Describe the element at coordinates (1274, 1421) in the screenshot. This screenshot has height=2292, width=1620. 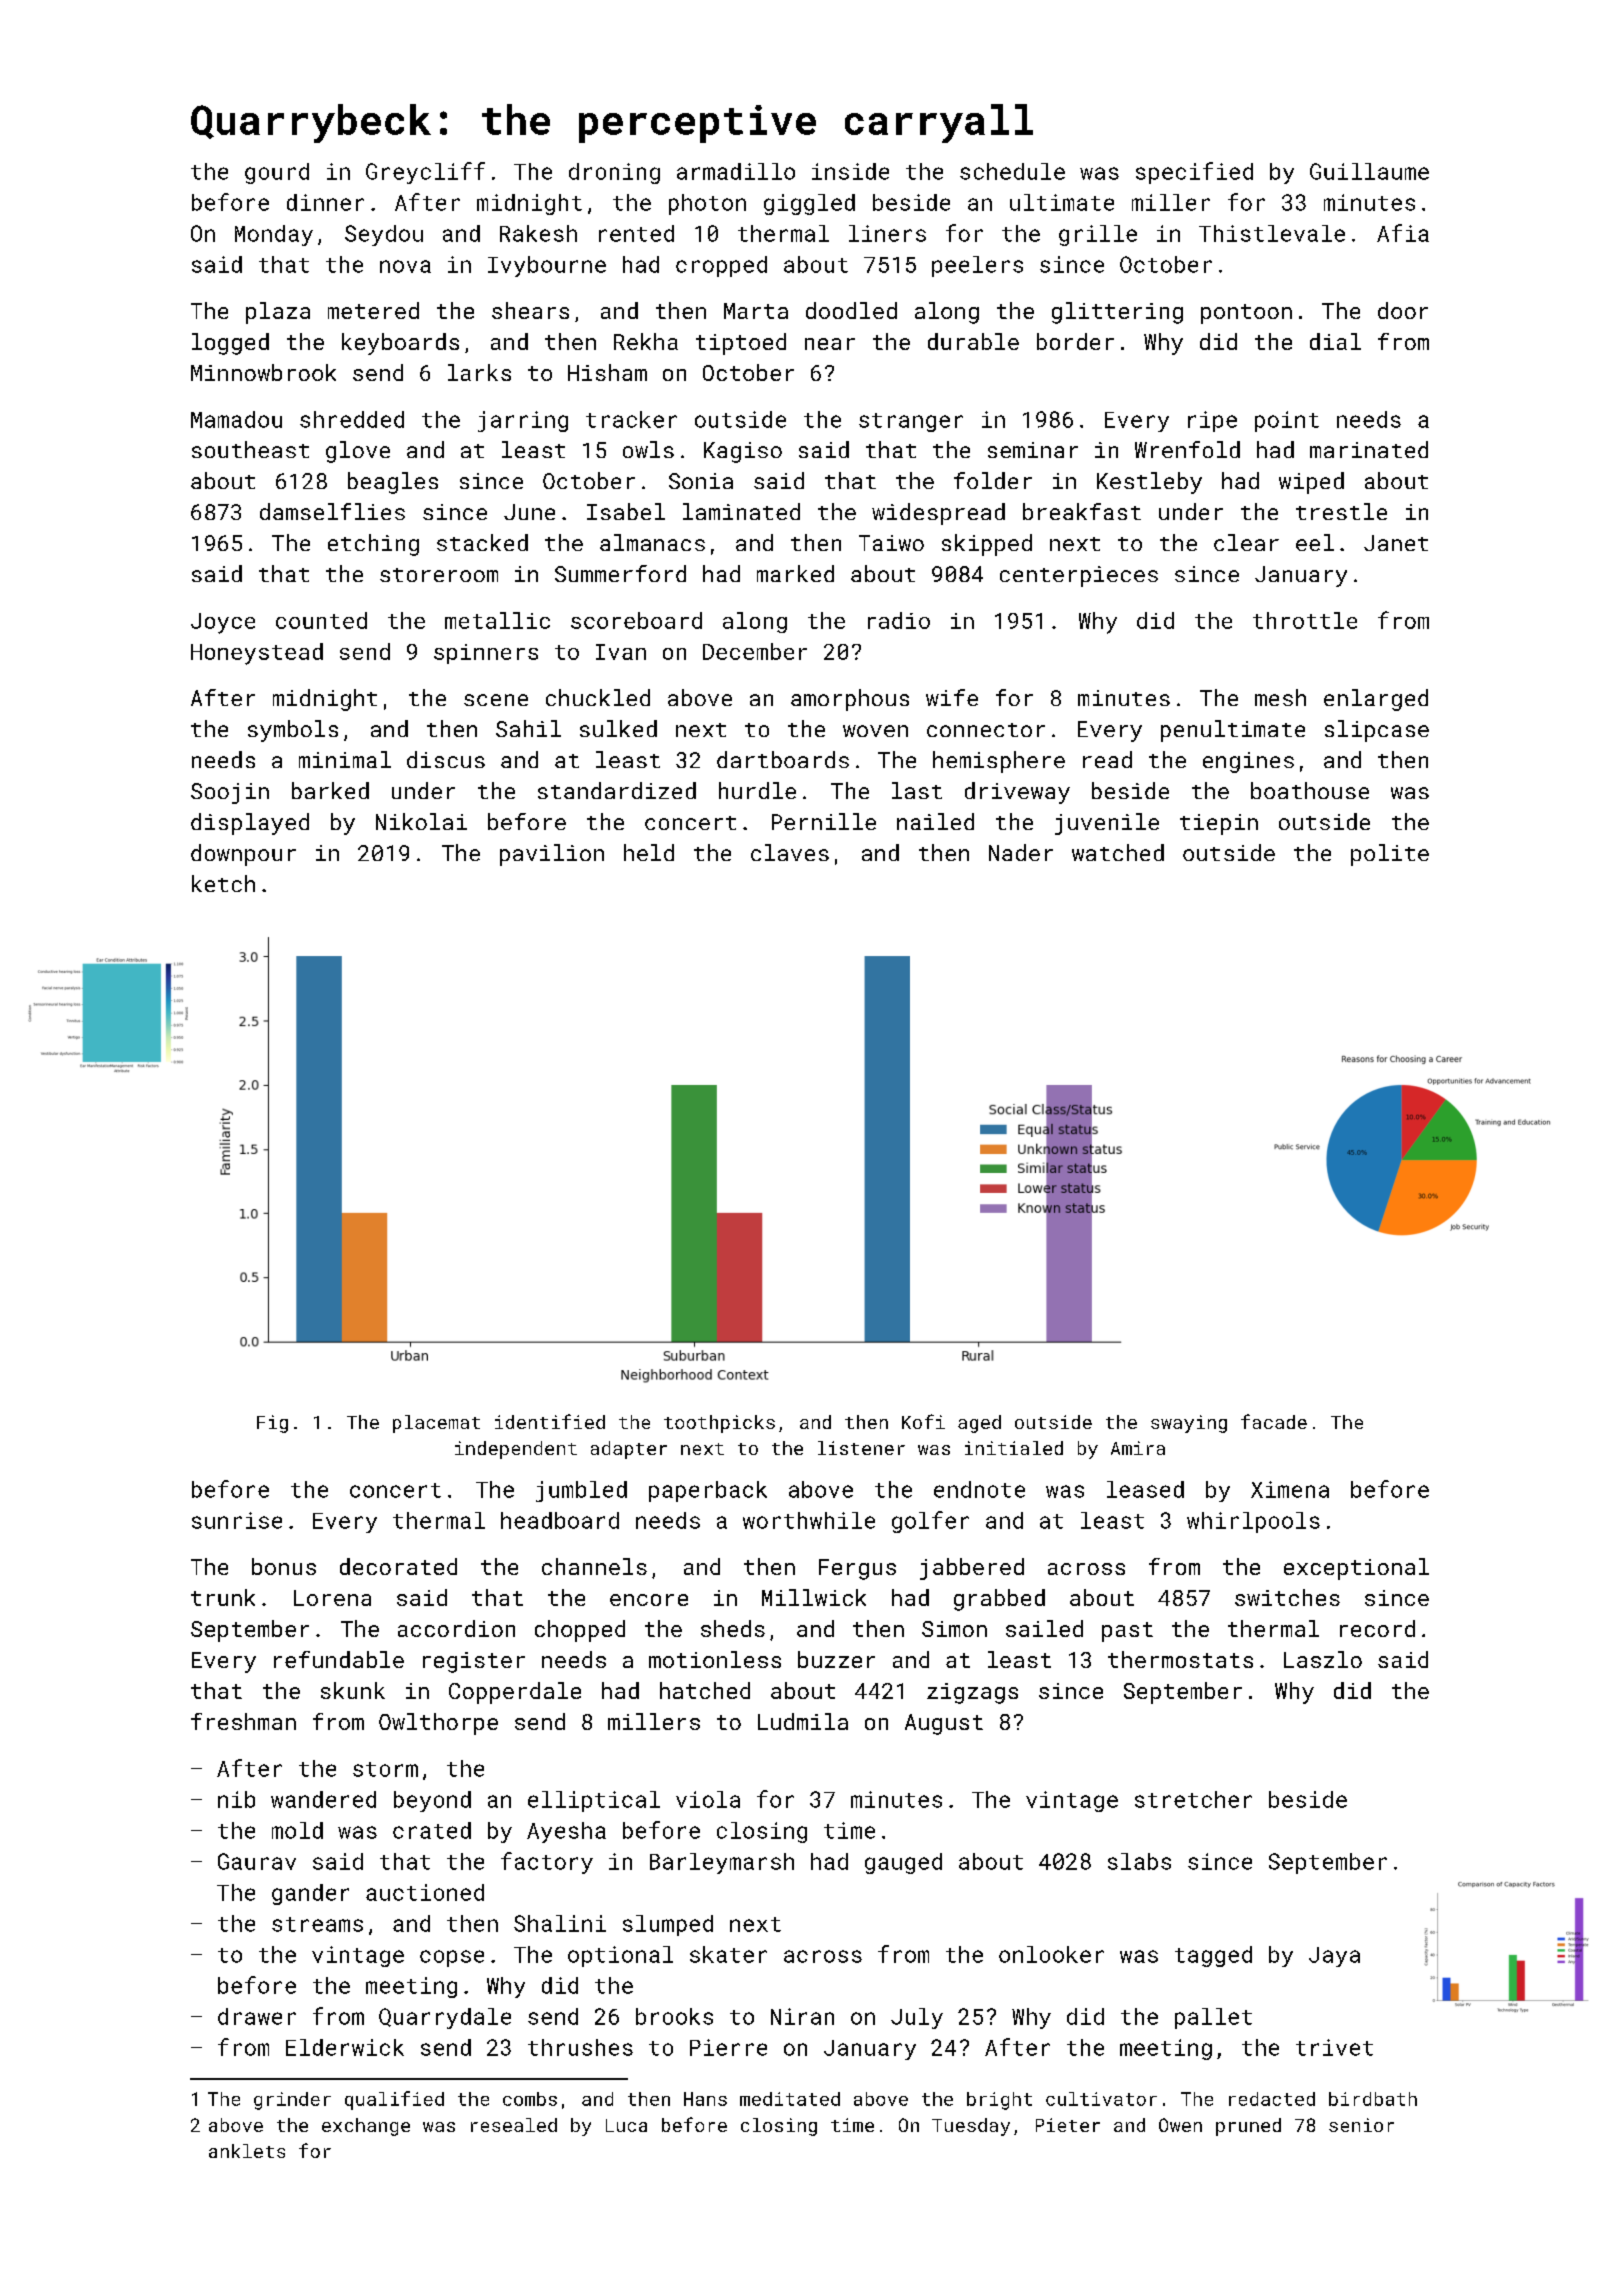
I see `facade` at that location.
